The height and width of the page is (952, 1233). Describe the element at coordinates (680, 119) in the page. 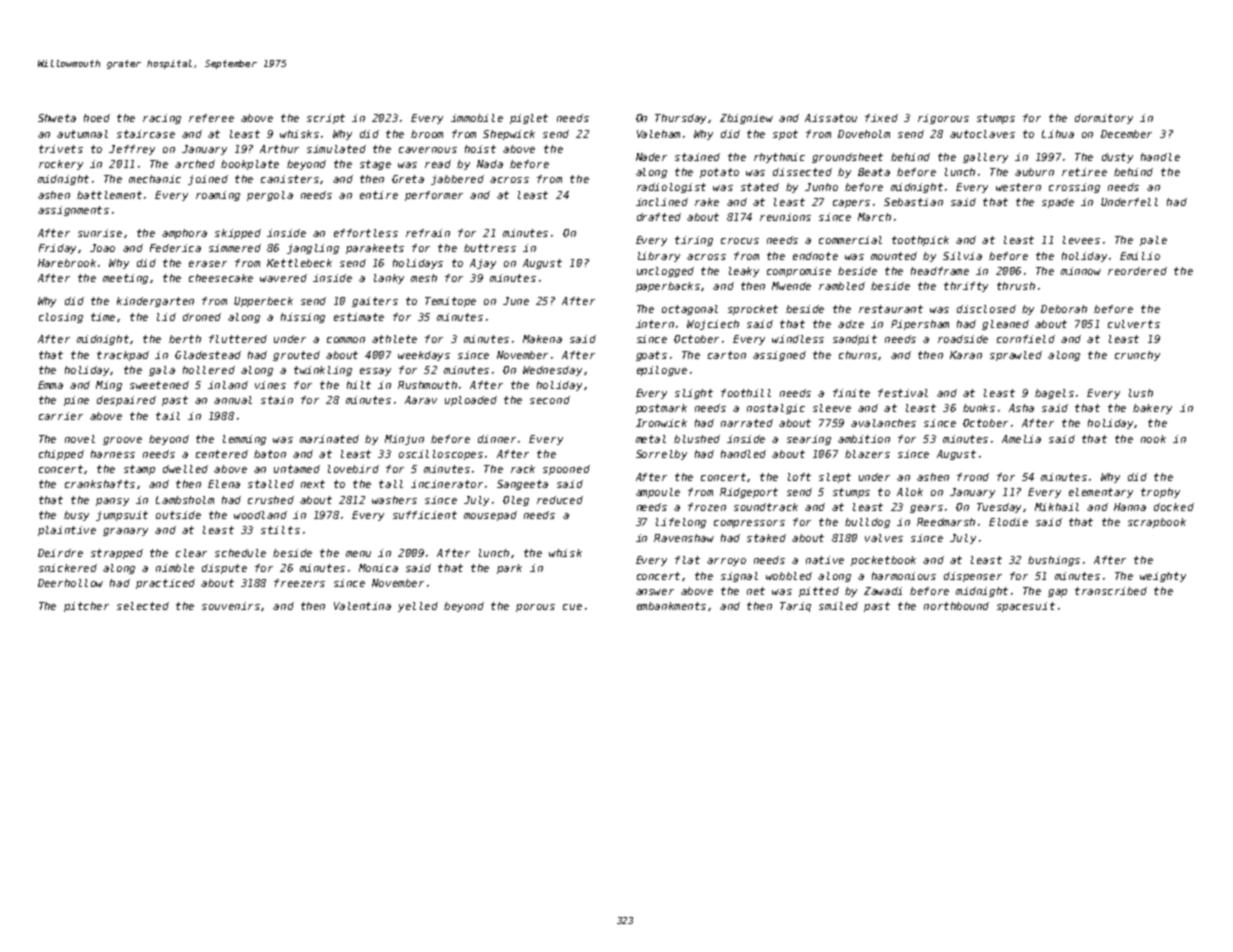

I see `Thursday` at that location.
